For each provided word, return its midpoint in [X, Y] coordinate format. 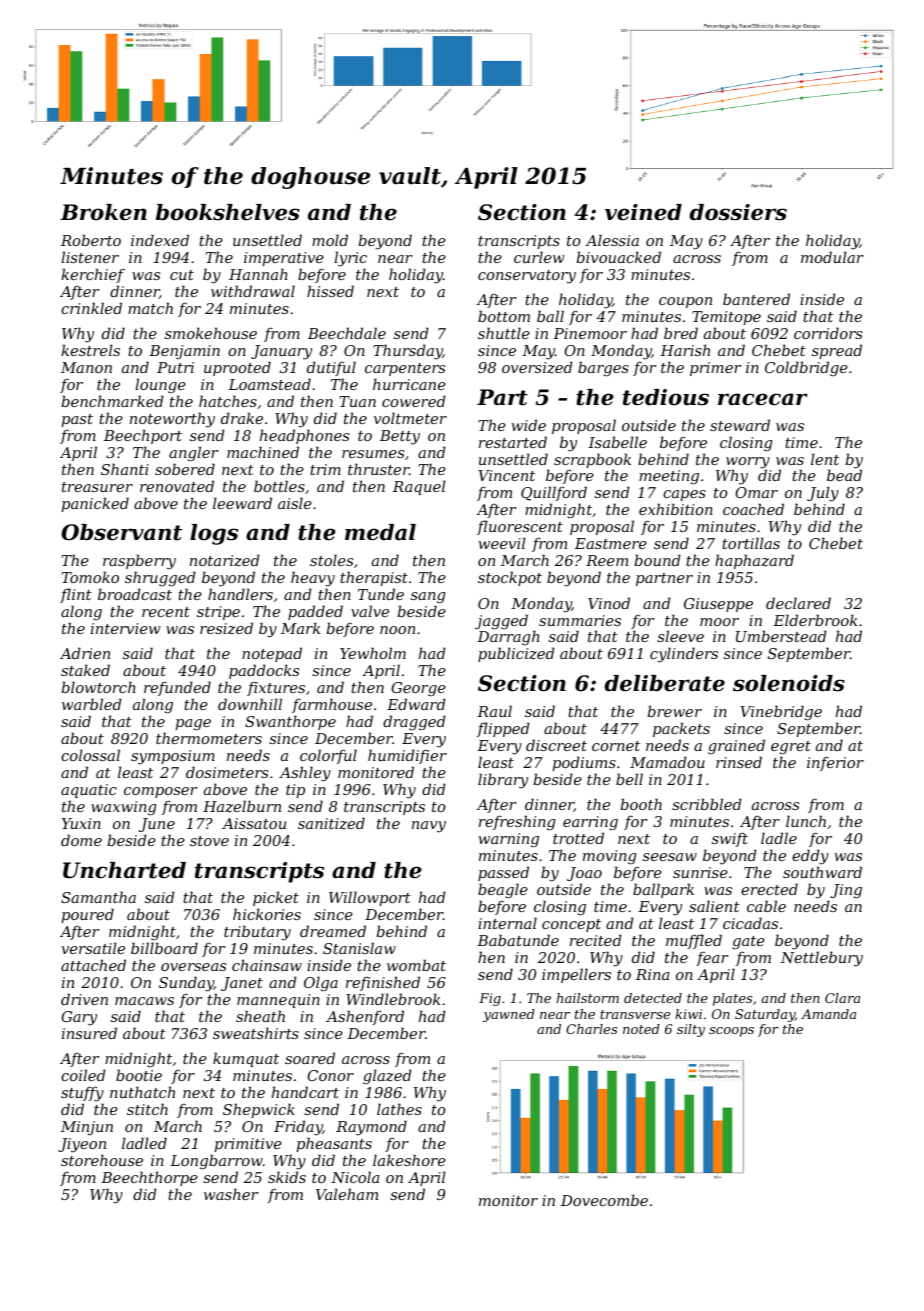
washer [231, 1194]
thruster [378, 469]
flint [76, 595]
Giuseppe [718, 605]
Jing [846, 891]
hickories [267, 914]
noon [397, 630]
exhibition [676, 509]
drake [242, 418]
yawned [509, 1015]
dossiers [738, 212]
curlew [539, 257]
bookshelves [228, 212]
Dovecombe [604, 1200]
